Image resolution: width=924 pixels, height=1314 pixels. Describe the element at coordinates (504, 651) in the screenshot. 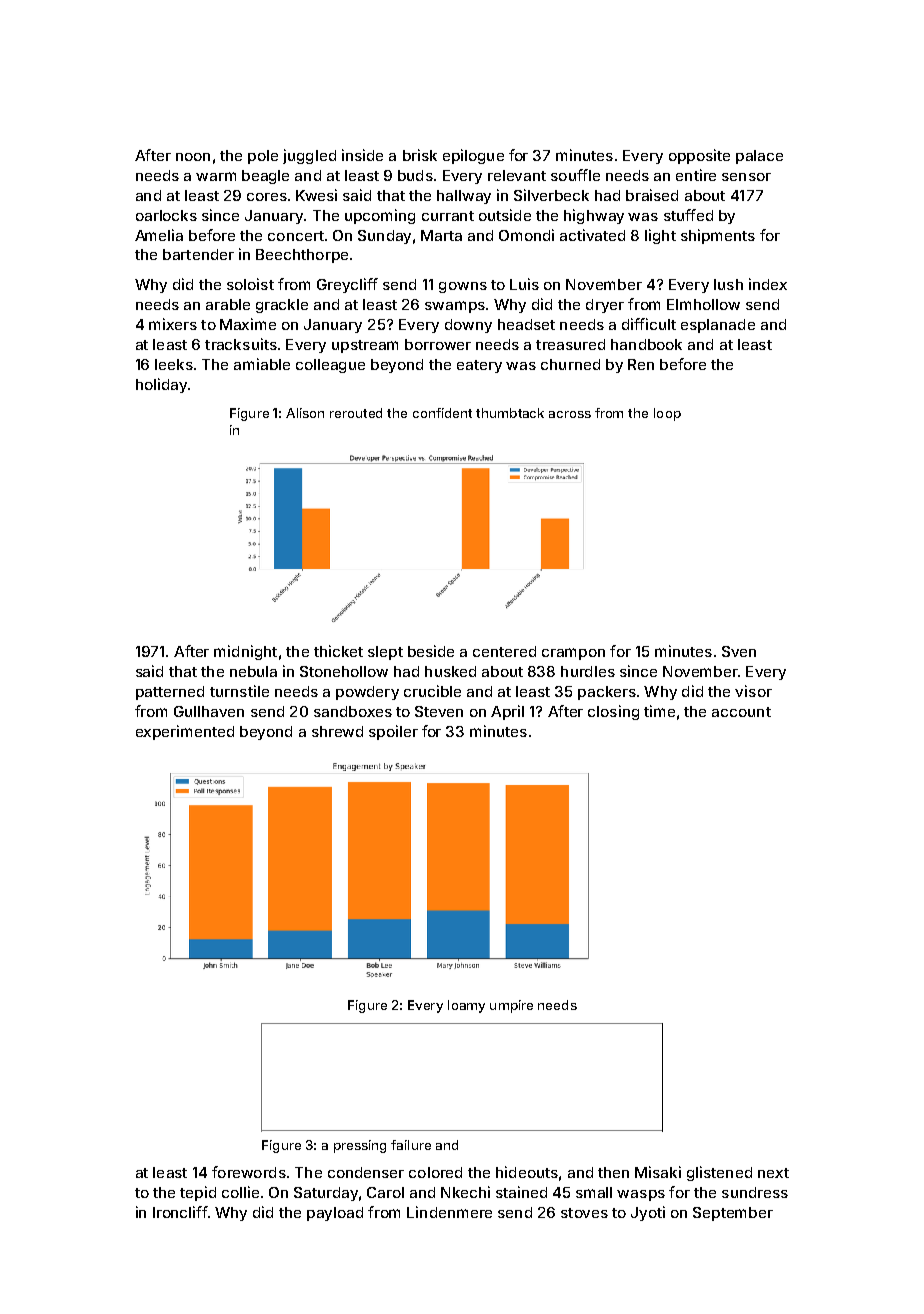

I see `centered` at that location.
